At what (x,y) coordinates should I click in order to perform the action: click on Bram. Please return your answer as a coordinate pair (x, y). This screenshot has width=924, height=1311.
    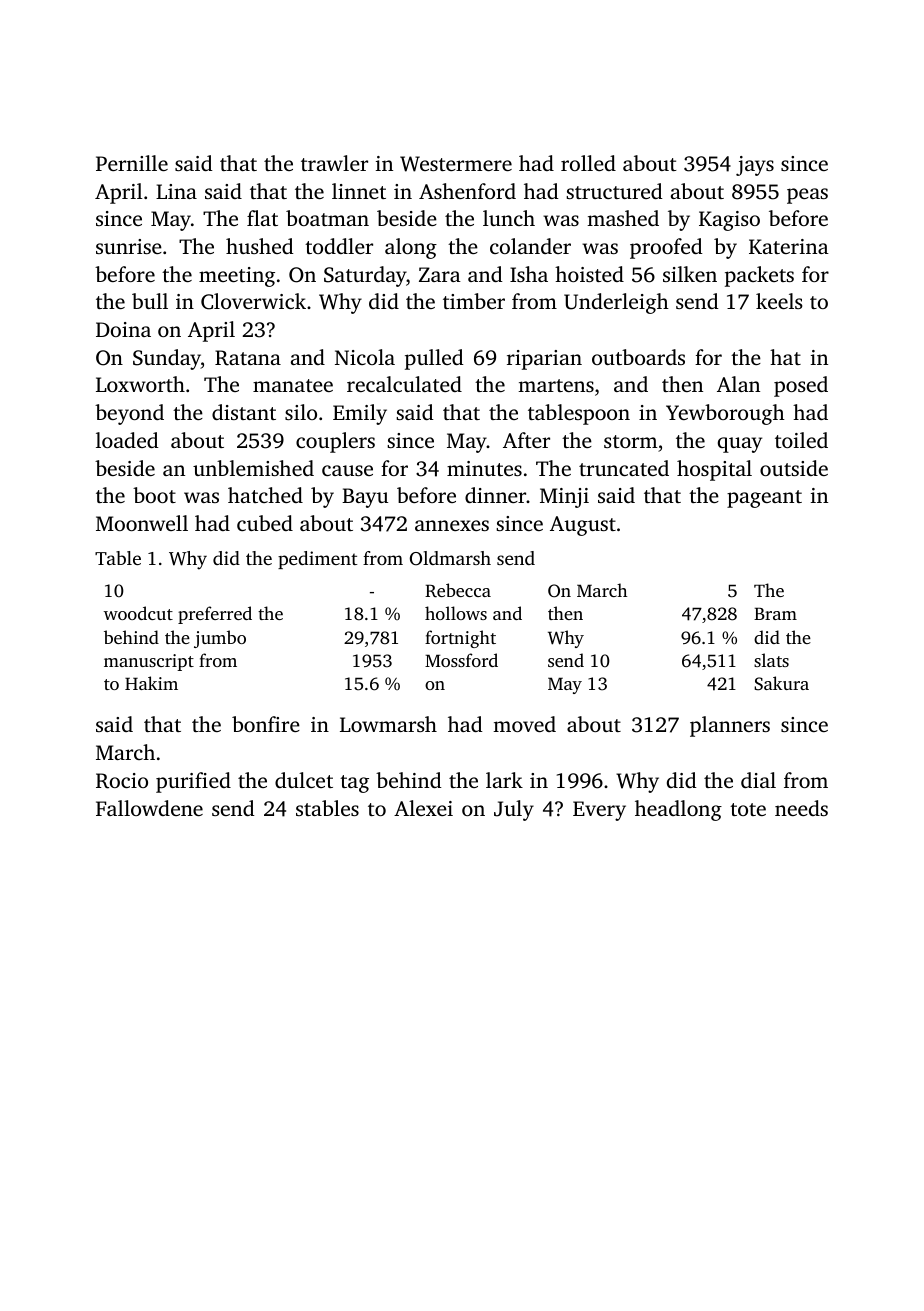
    Looking at the image, I should click on (775, 613).
